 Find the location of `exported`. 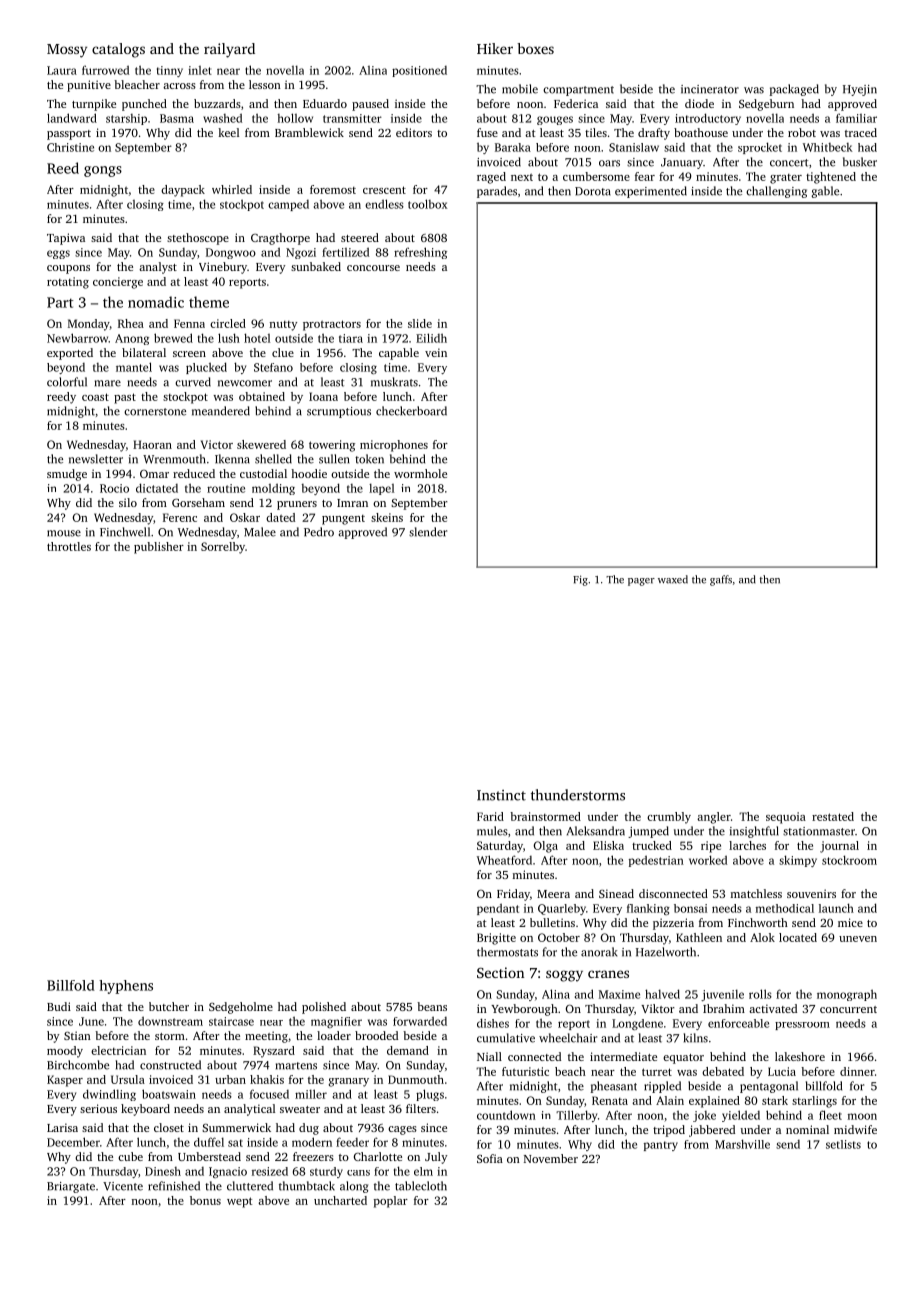

exported is located at coordinates (70, 354).
